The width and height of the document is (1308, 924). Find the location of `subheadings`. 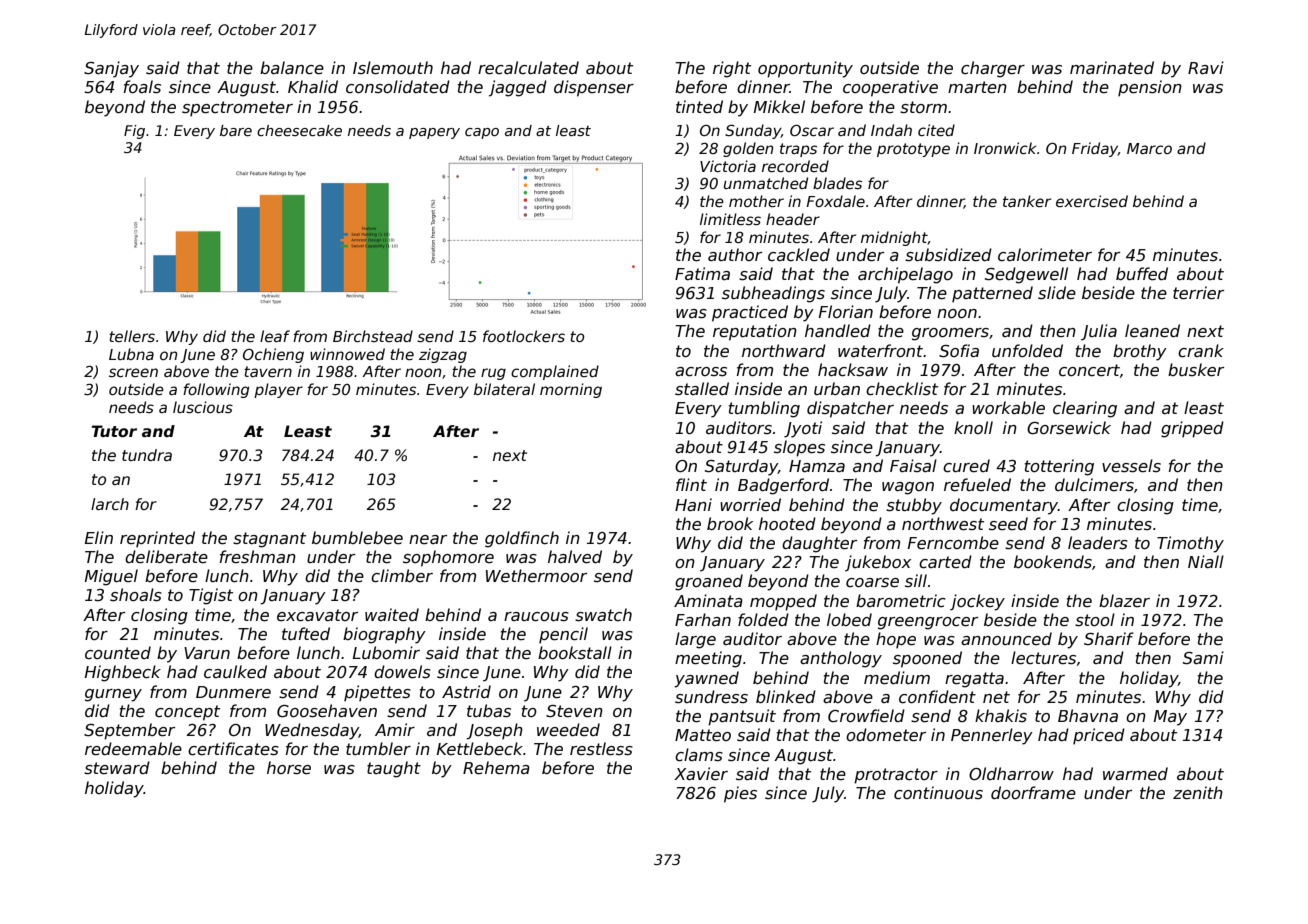

subheadings is located at coordinates (773, 294).
